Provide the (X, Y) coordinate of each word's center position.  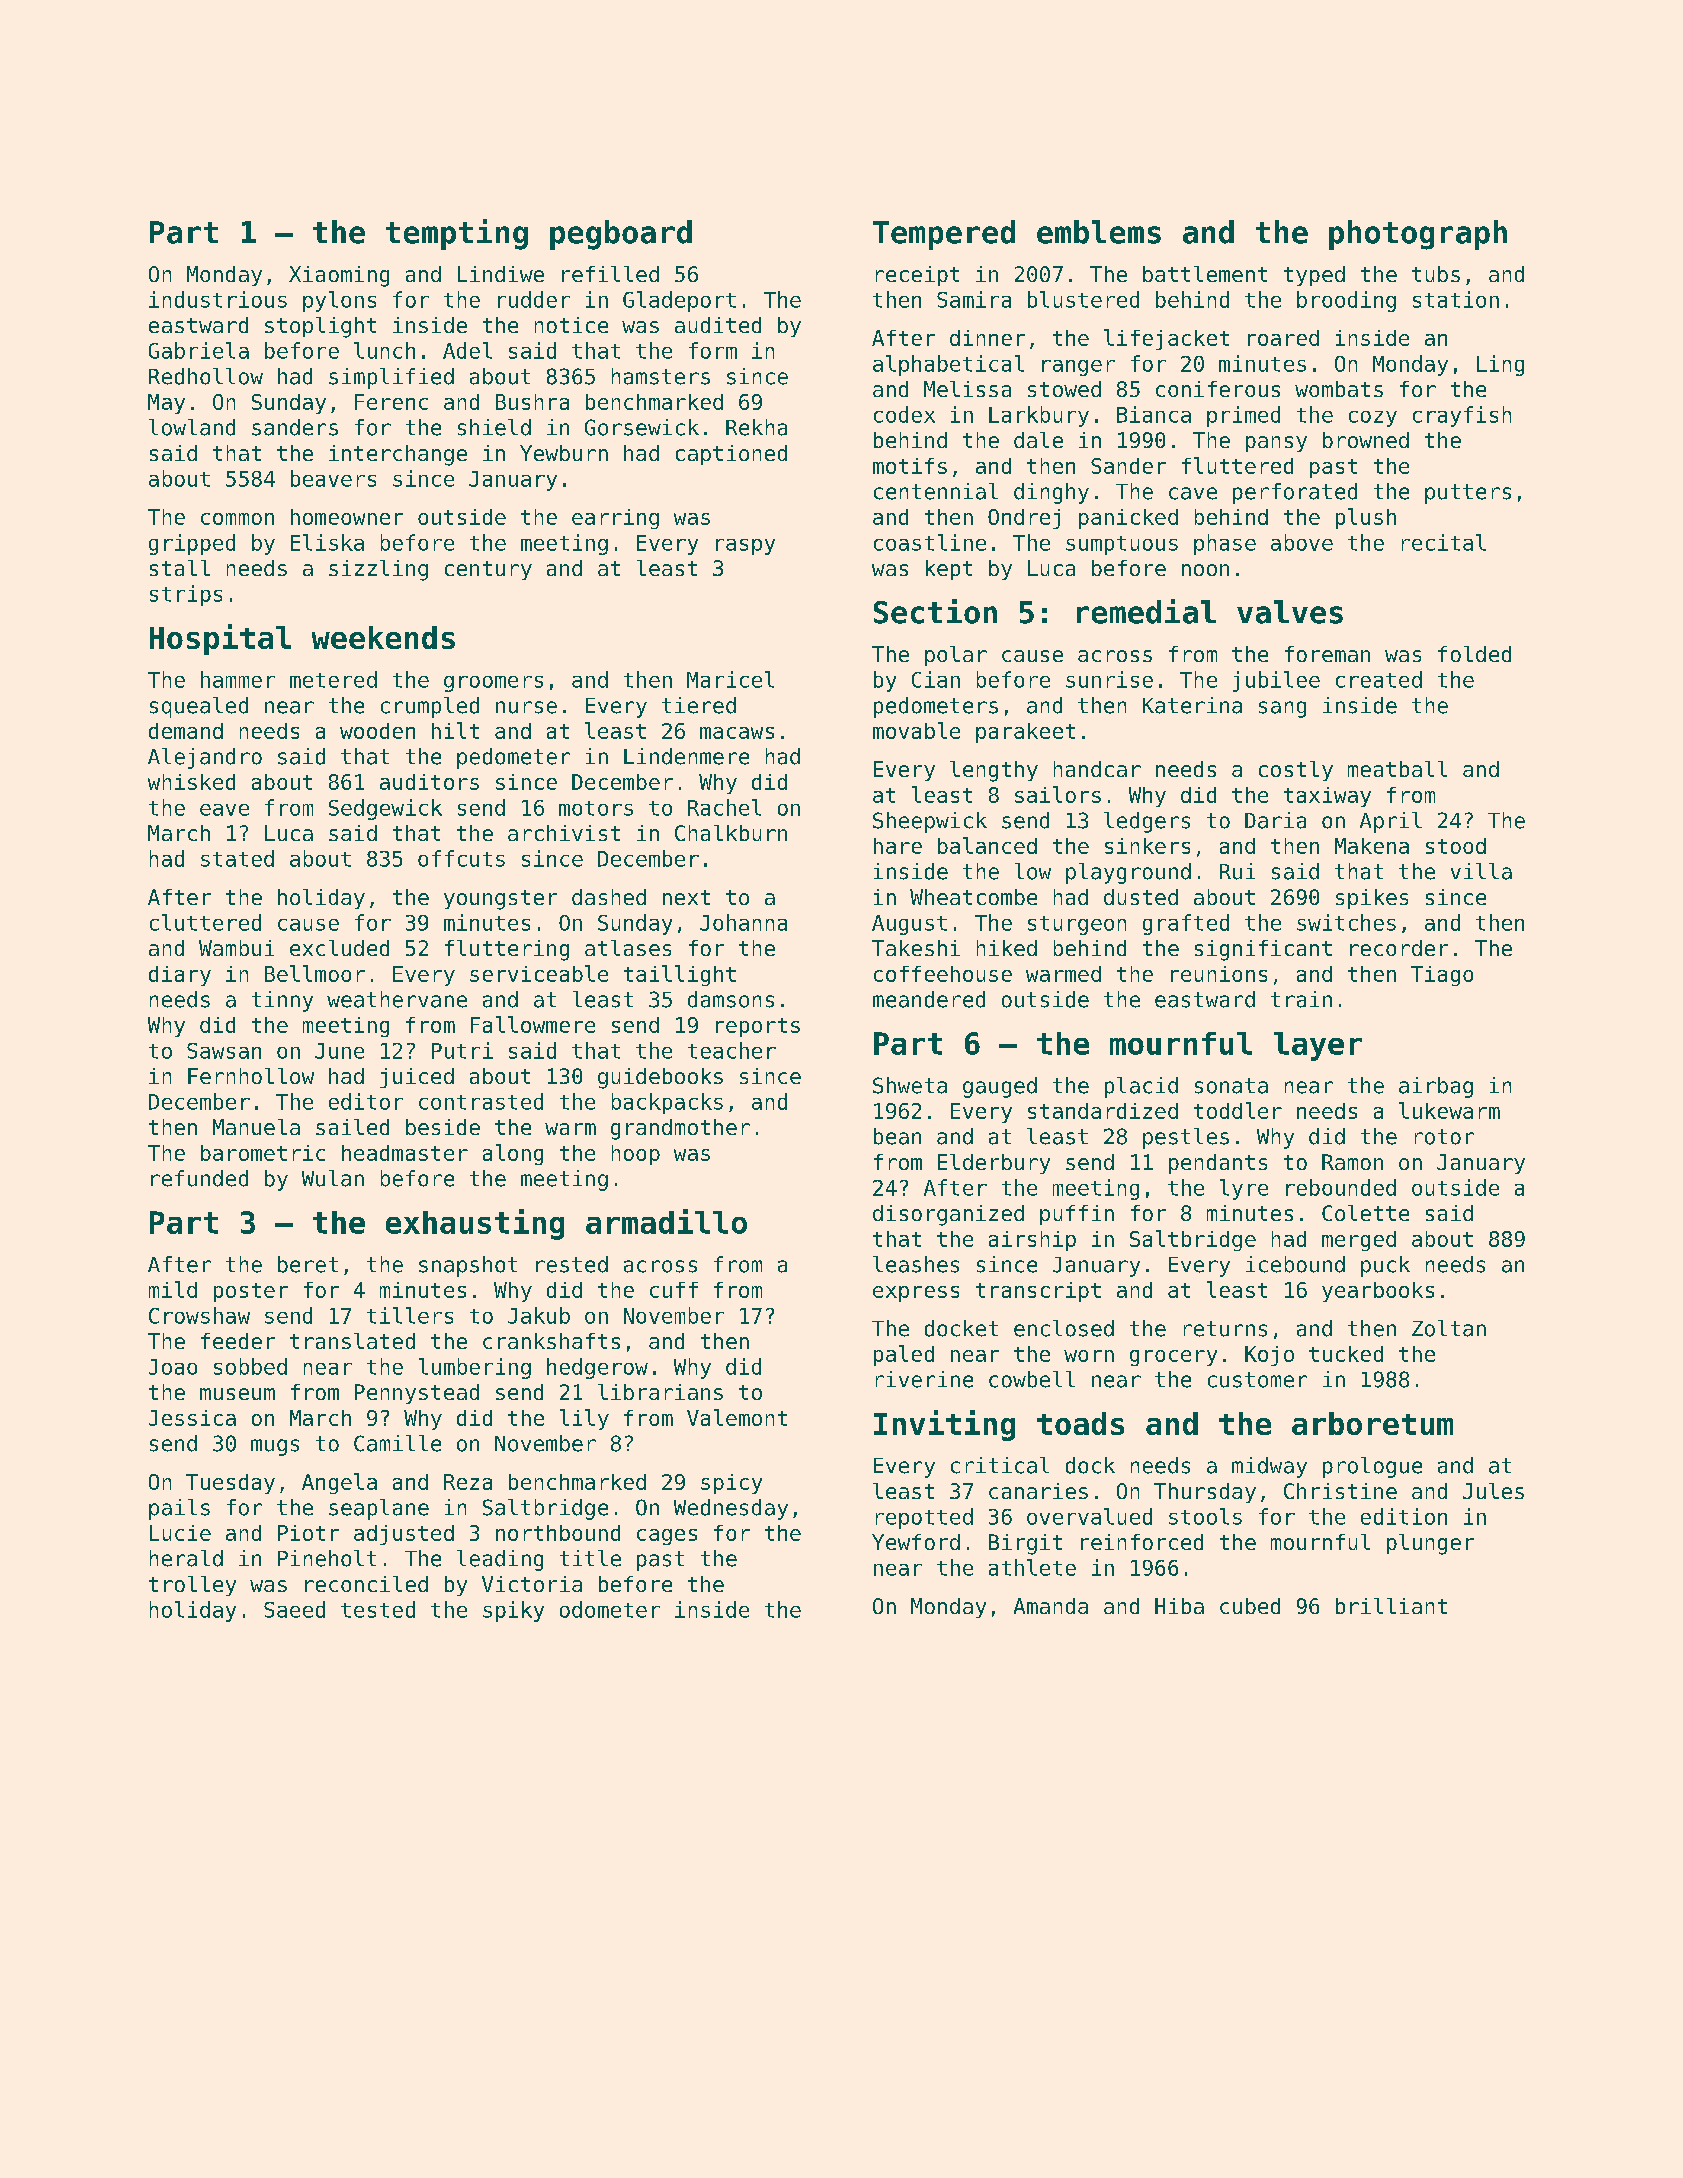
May (166, 404)
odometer (610, 1609)
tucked (1346, 1354)
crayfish (1462, 416)
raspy (745, 547)
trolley (192, 1586)
